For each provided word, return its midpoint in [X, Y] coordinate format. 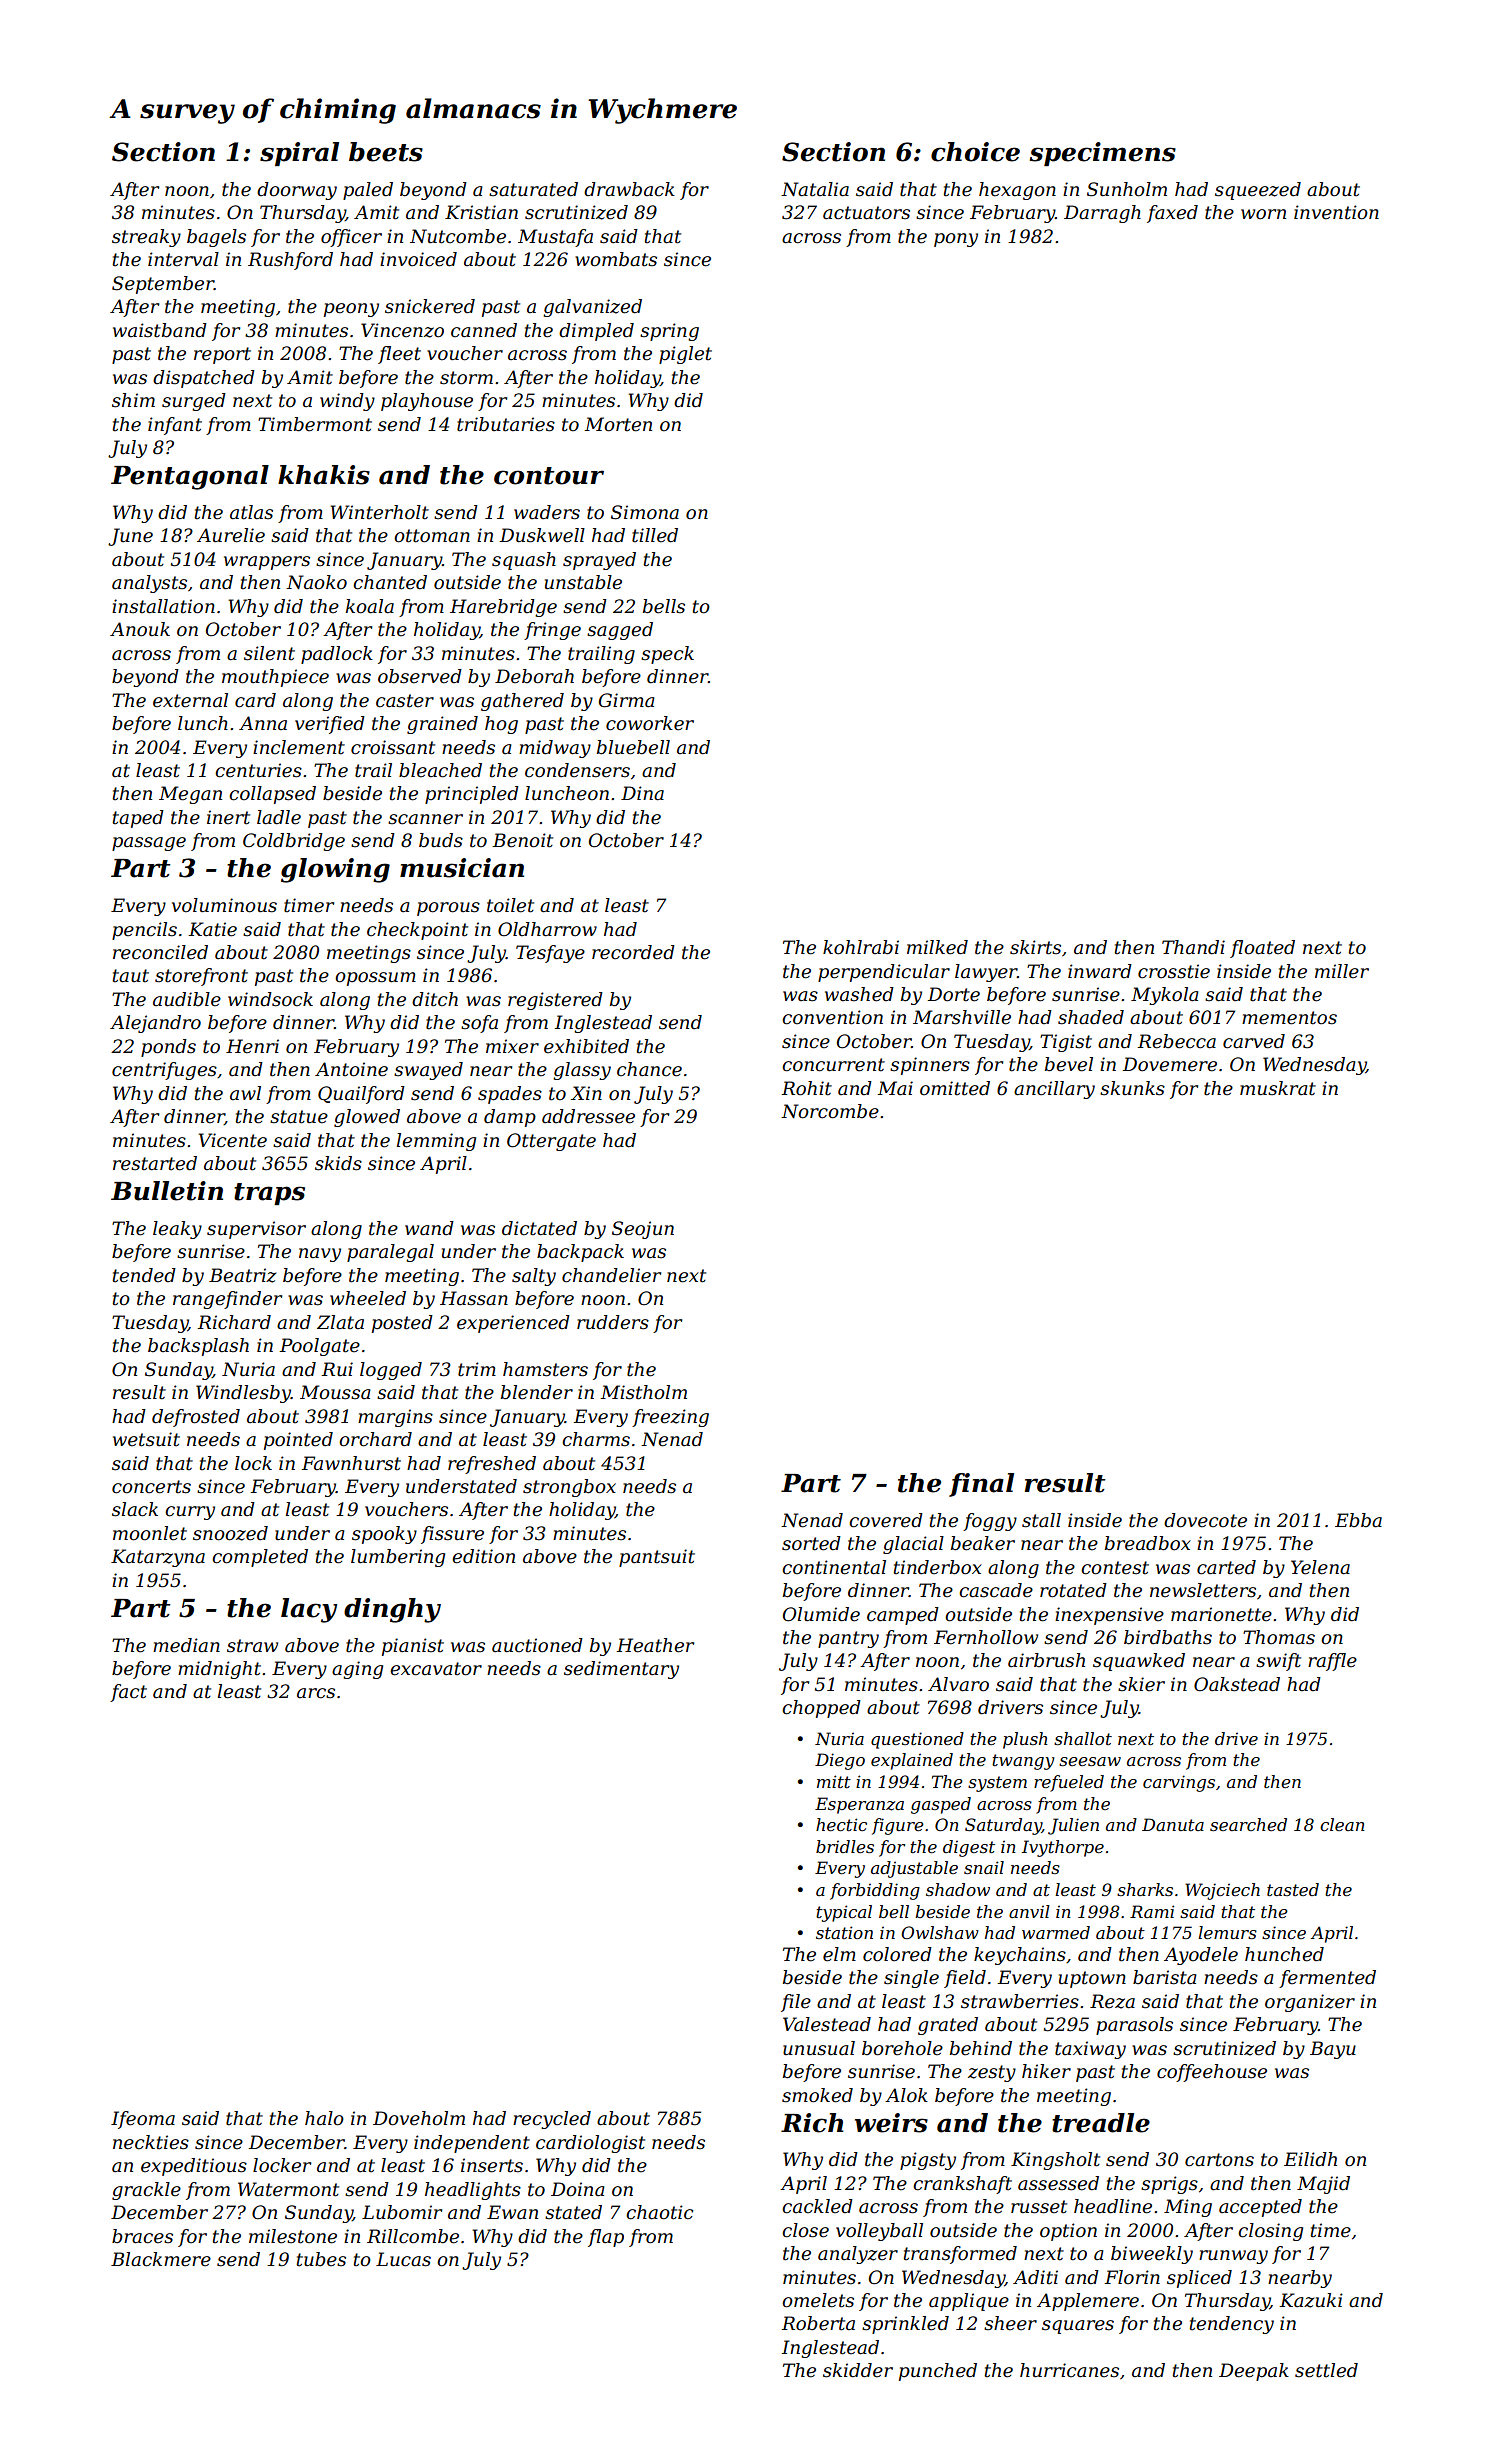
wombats [616, 259]
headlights [473, 2191]
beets [386, 152]
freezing [670, 1418]
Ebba [1358, 1520]
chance [649, 1069]
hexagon [1017, 191]
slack [135, 1509]
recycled [552, 2120]
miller [1342, 971]
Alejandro [155, 1024]
